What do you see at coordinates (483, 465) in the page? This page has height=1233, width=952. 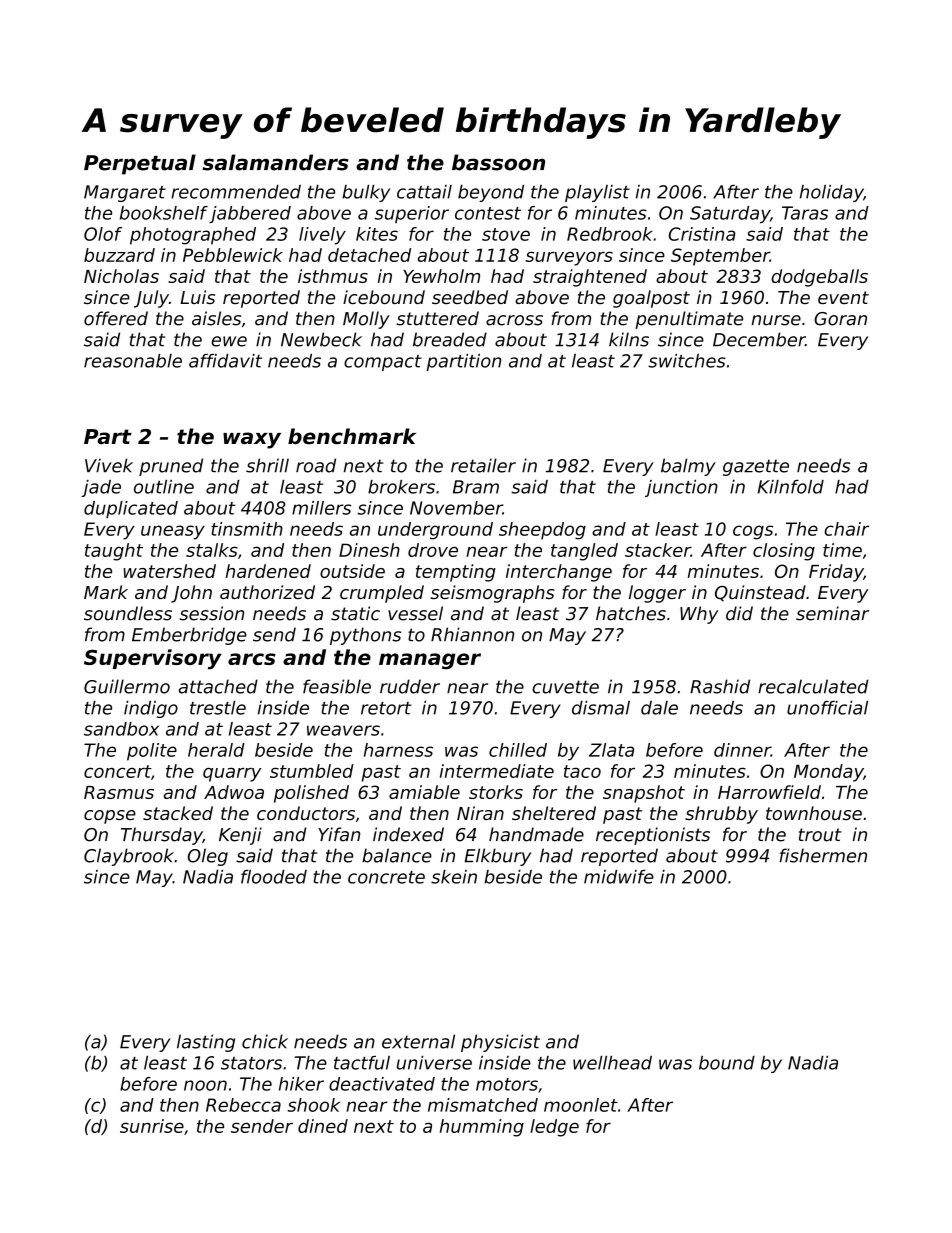 I see `retailer` at bounding box center [483, 465].
